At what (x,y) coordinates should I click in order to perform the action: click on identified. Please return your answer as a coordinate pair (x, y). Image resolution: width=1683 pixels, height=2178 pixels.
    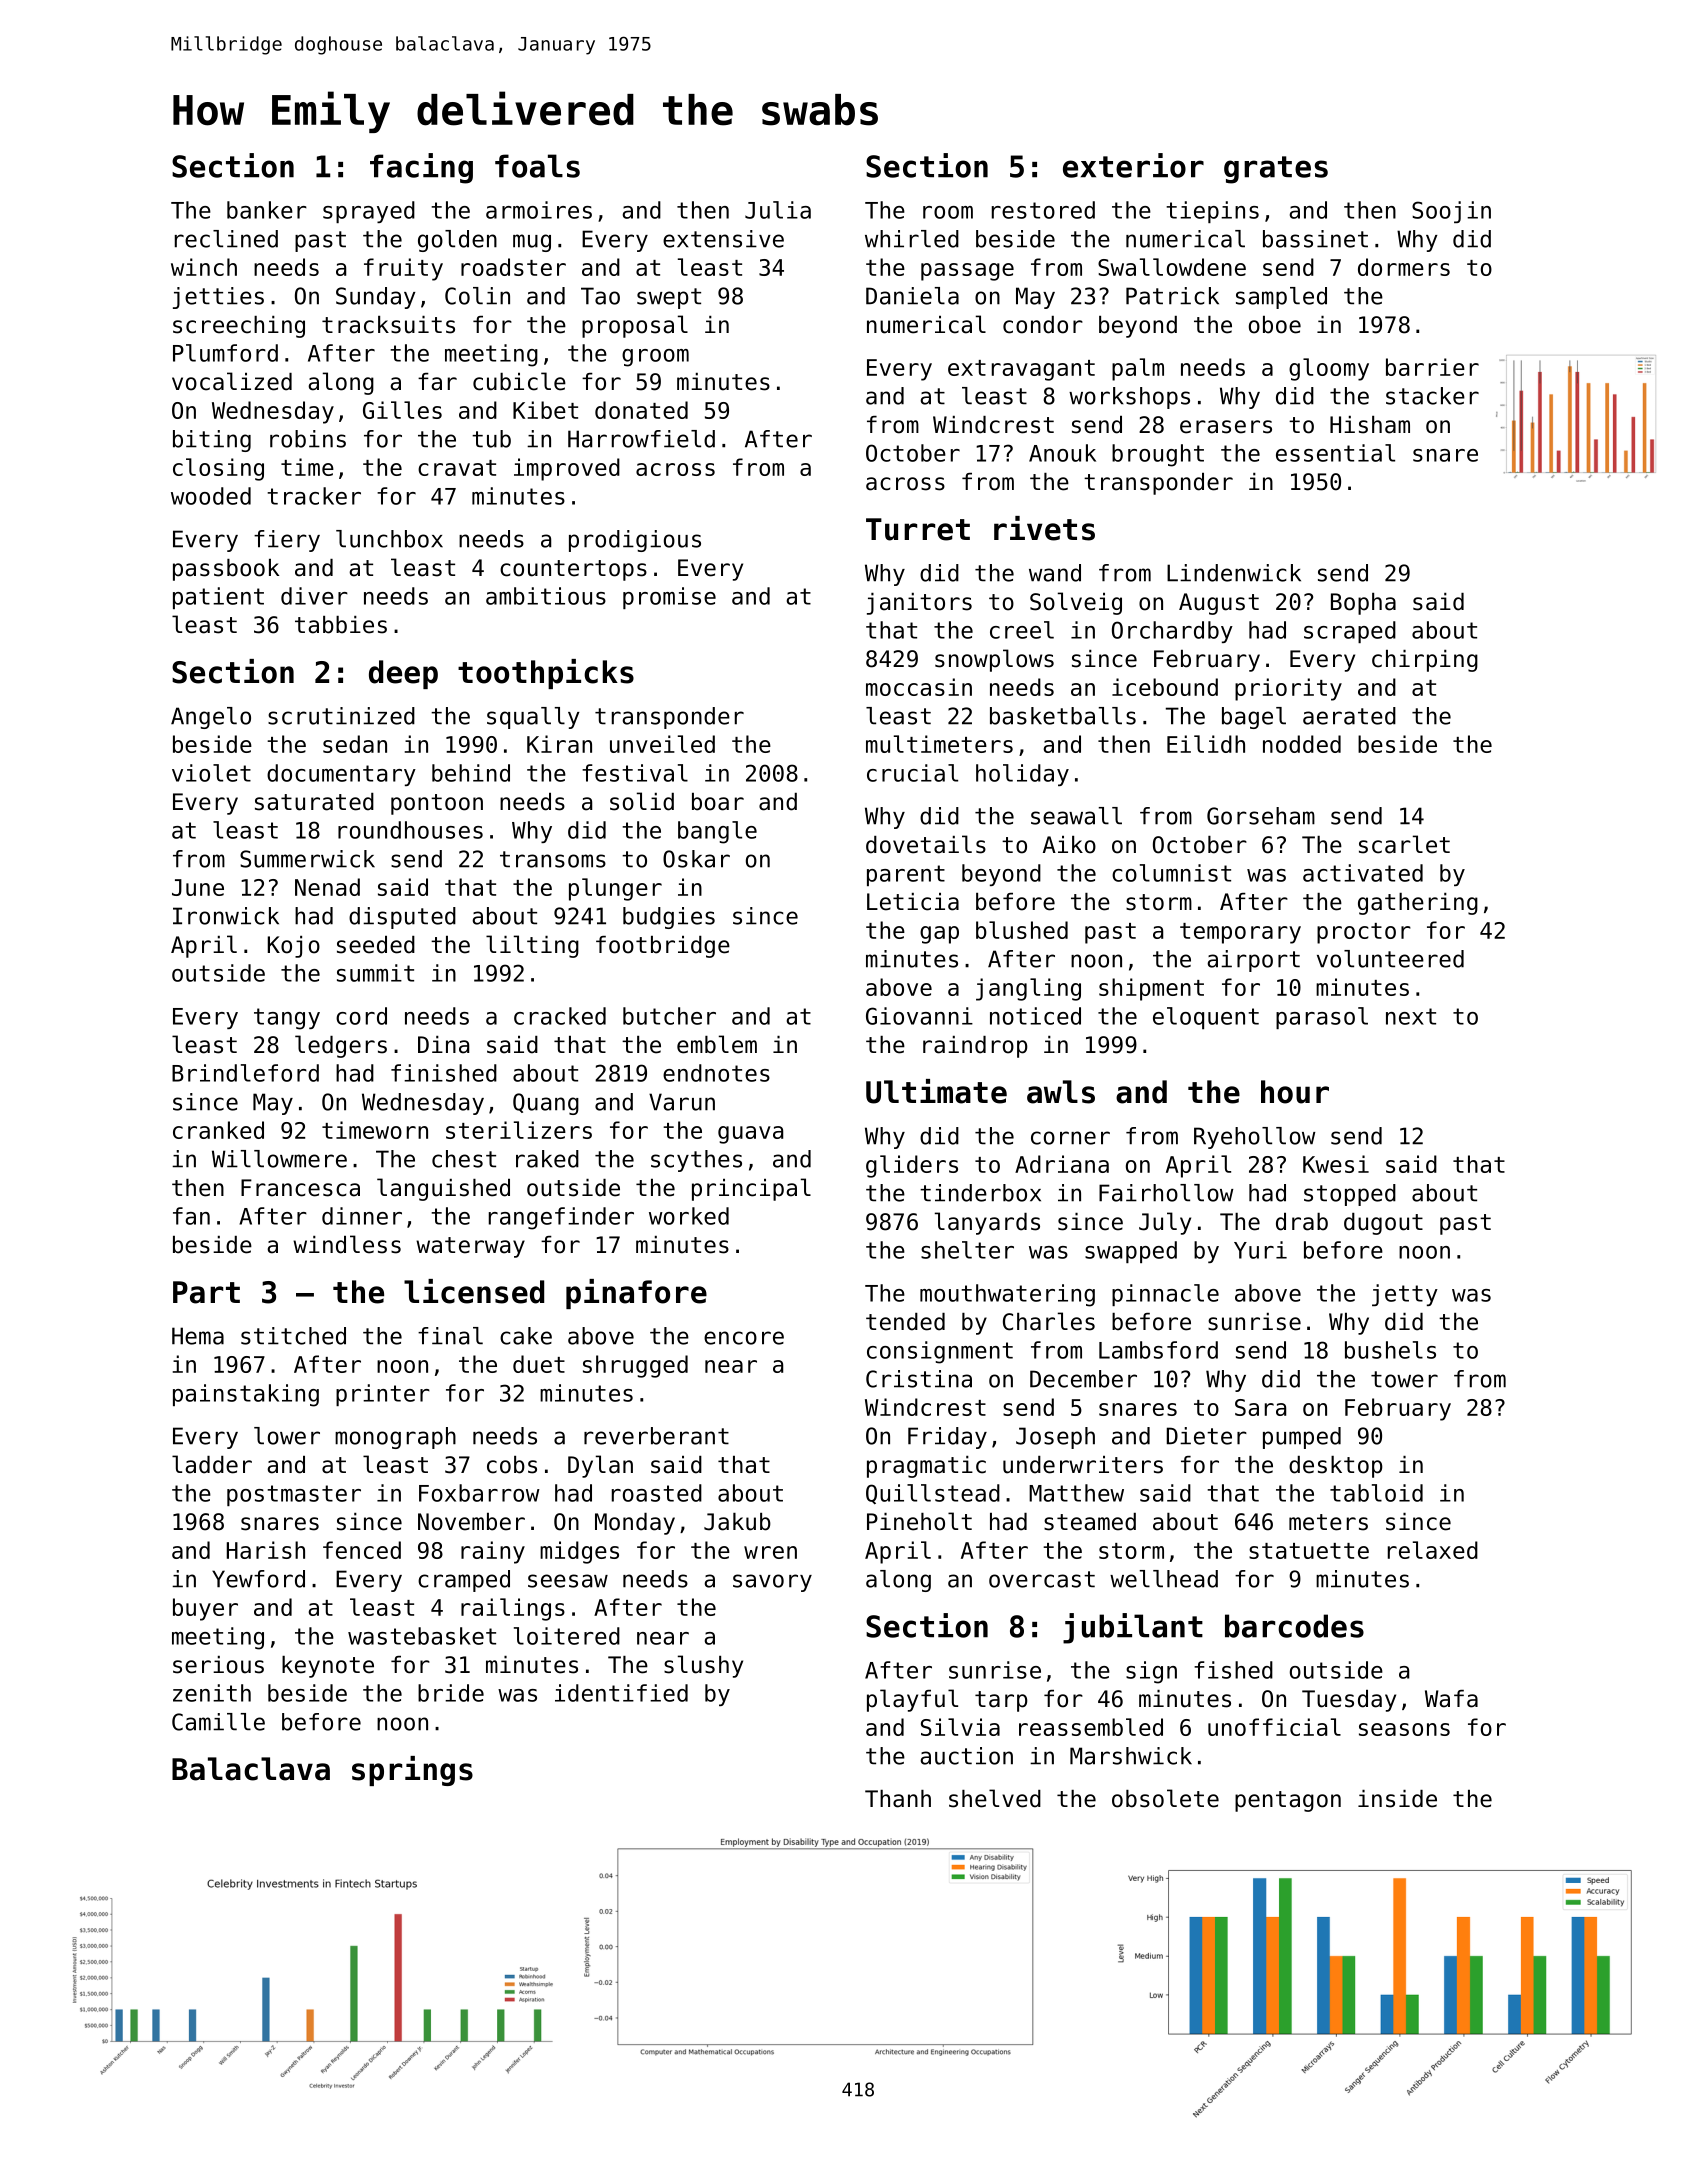
    Looking at the image, I should click on (621, 1693).
